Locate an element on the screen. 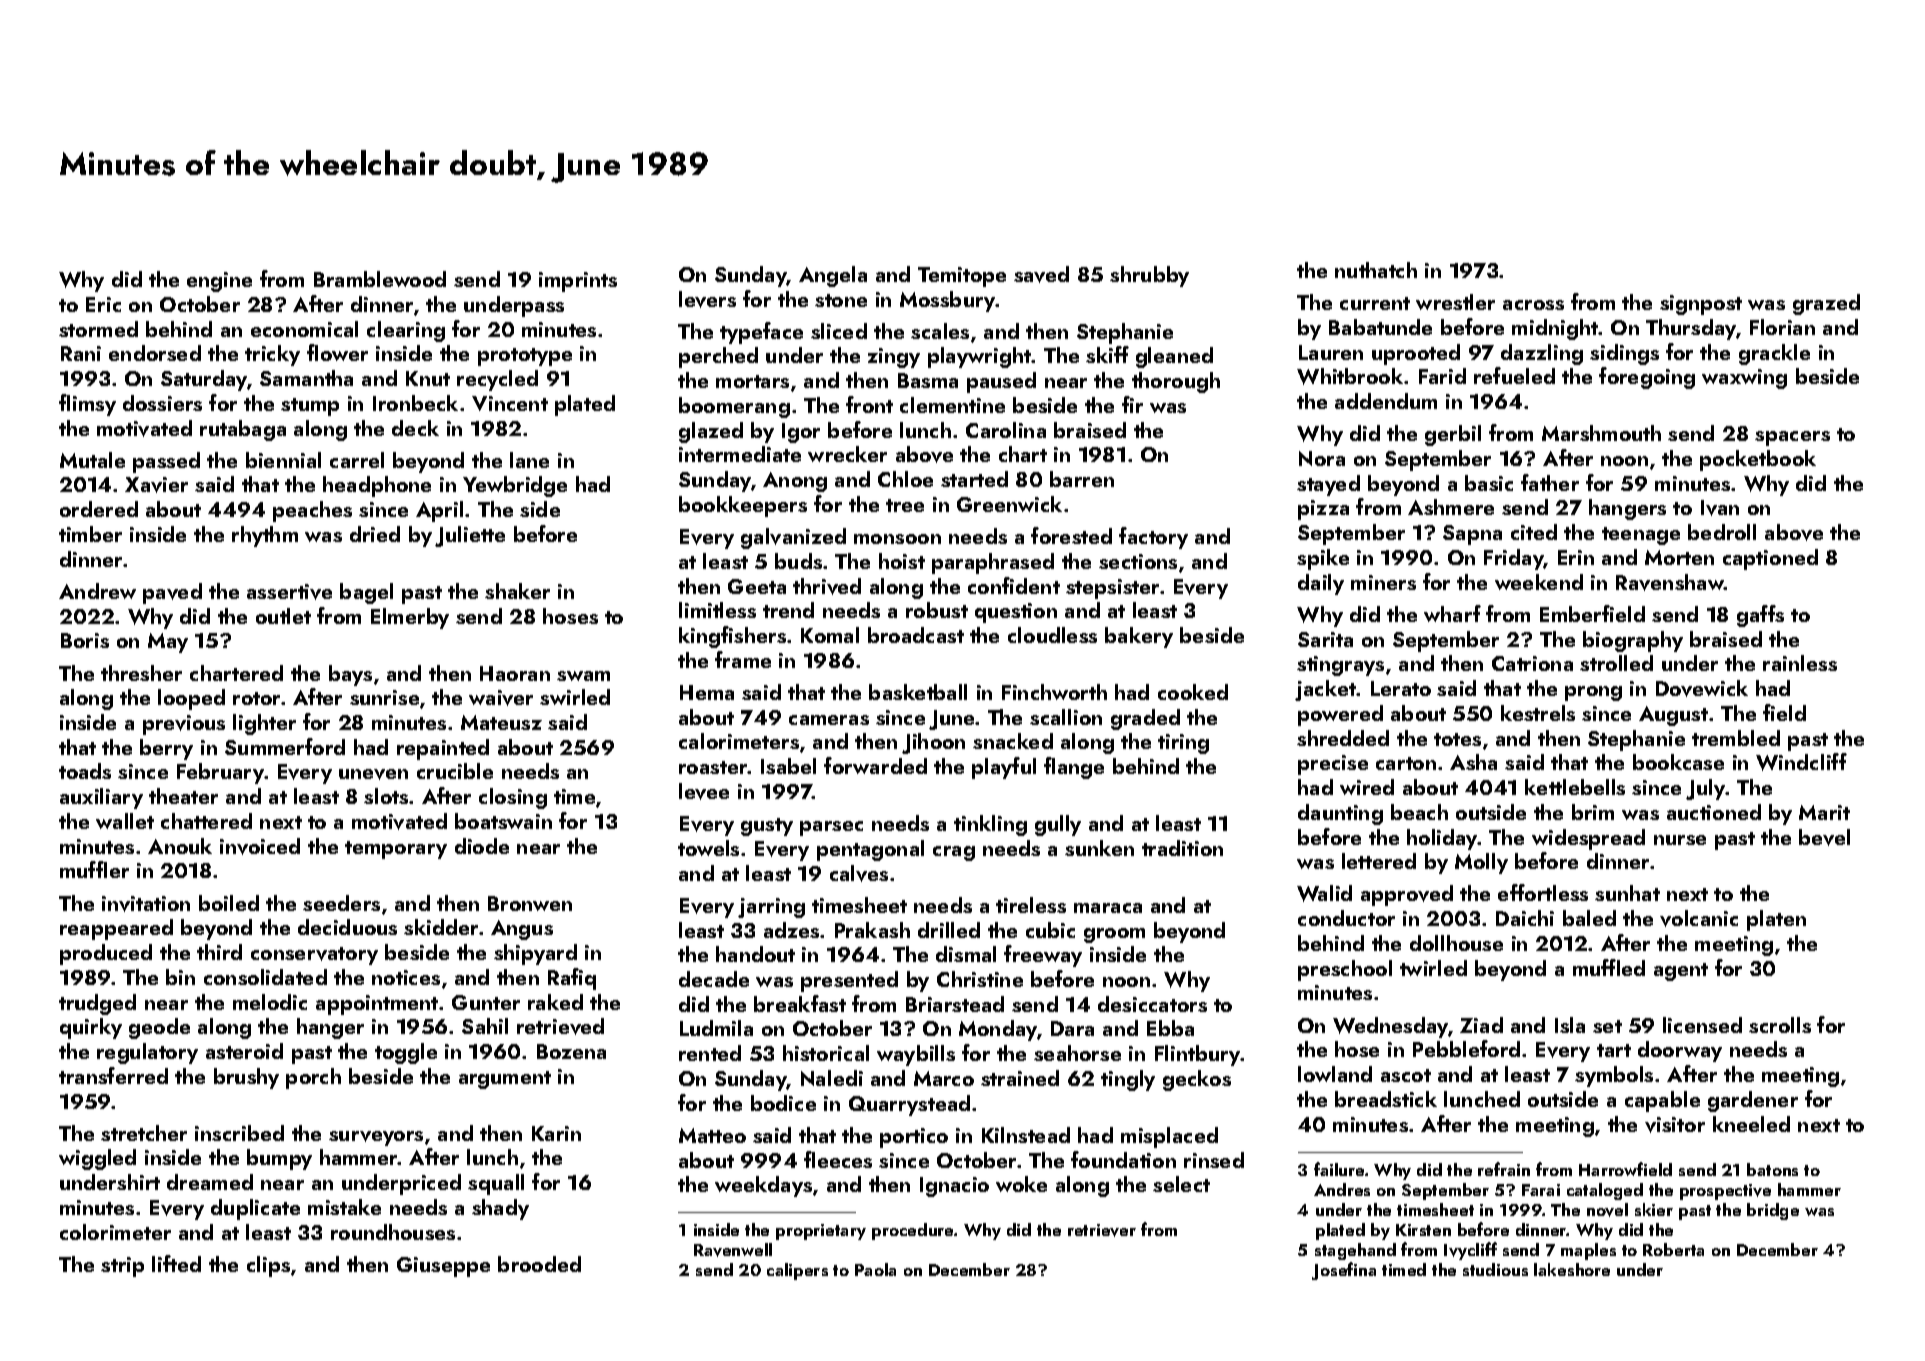 The width and height of the screenshot is (1925, 1361). Angus is located at coordinates (522, 930).
